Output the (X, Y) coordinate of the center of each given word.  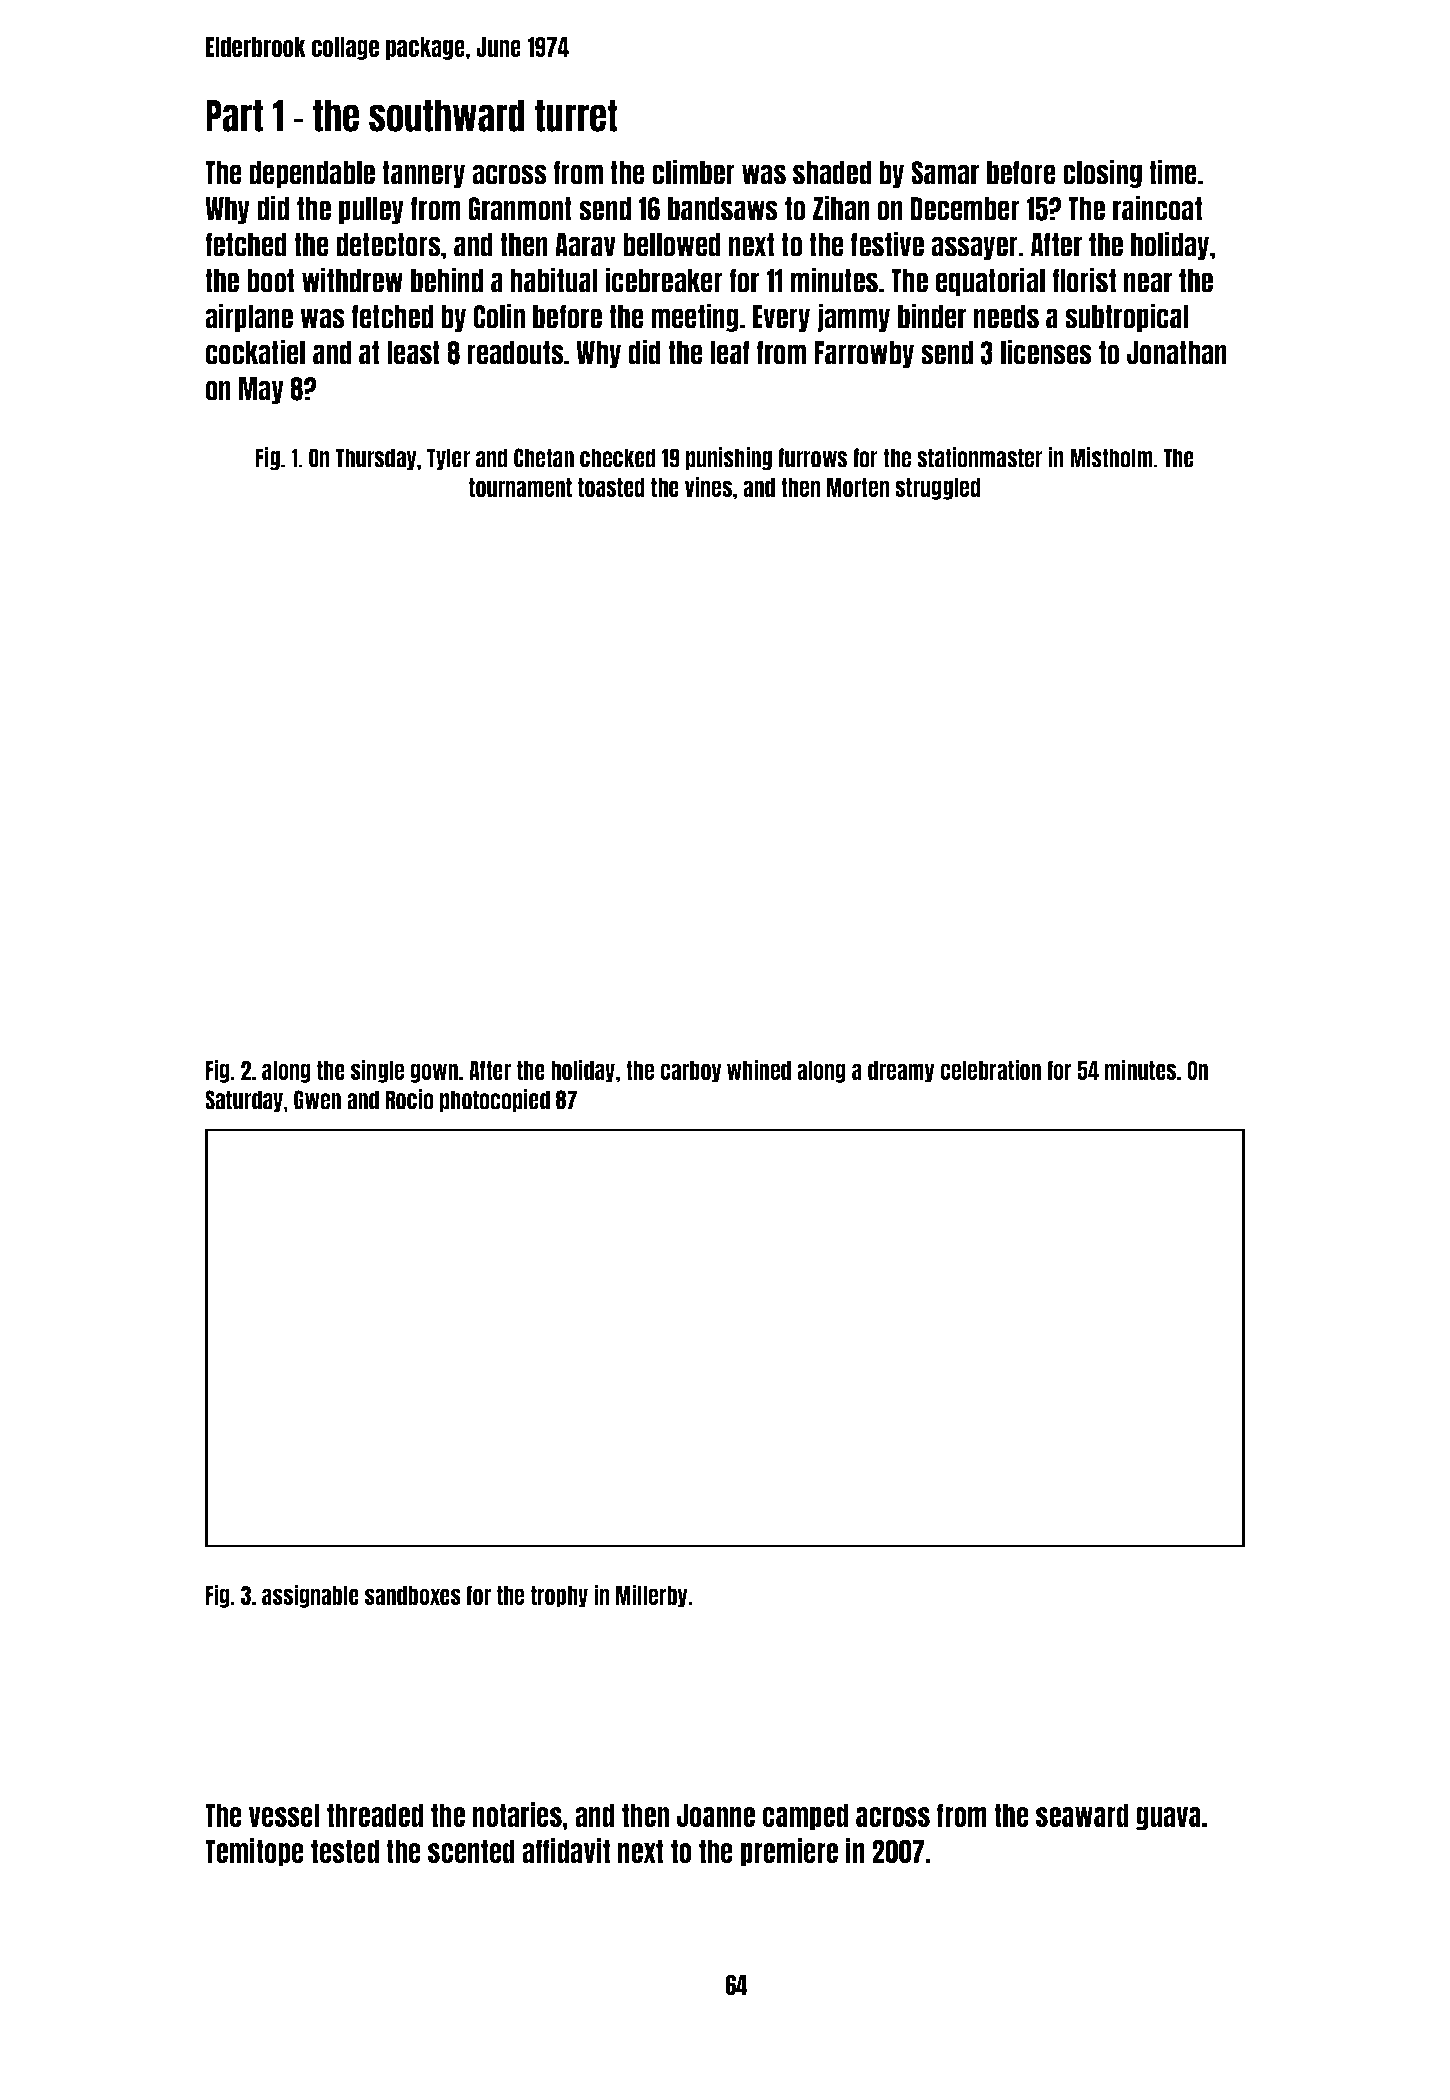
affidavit (566, 1850)
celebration (990, 1069)
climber (693, 172)
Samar (945, 173)
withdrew (352, 280)
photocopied (495, 1100)
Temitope (254, 1852)
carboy (691, 1072)
